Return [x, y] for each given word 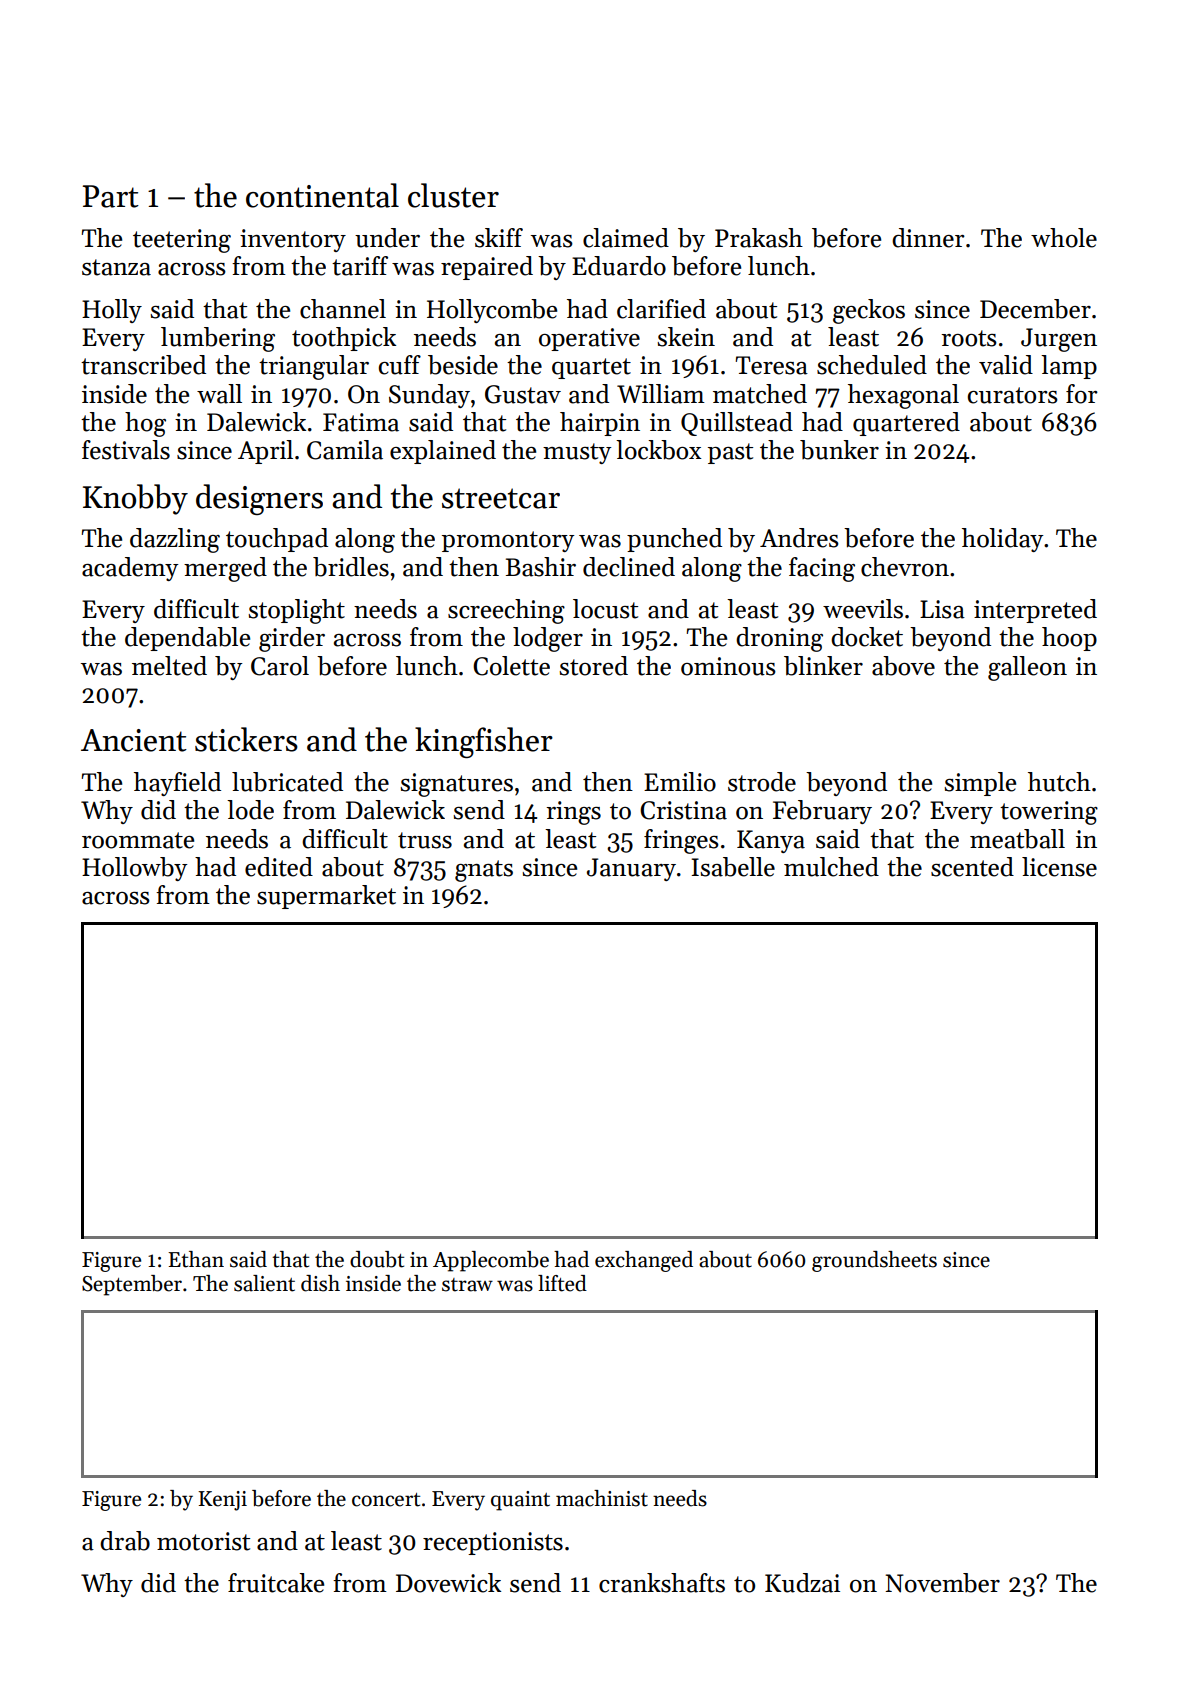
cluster [453, 195]
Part [111, 196]
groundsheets [874, 1261]
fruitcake [276, 1583]
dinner [928, 238]
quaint [520, 1501]
